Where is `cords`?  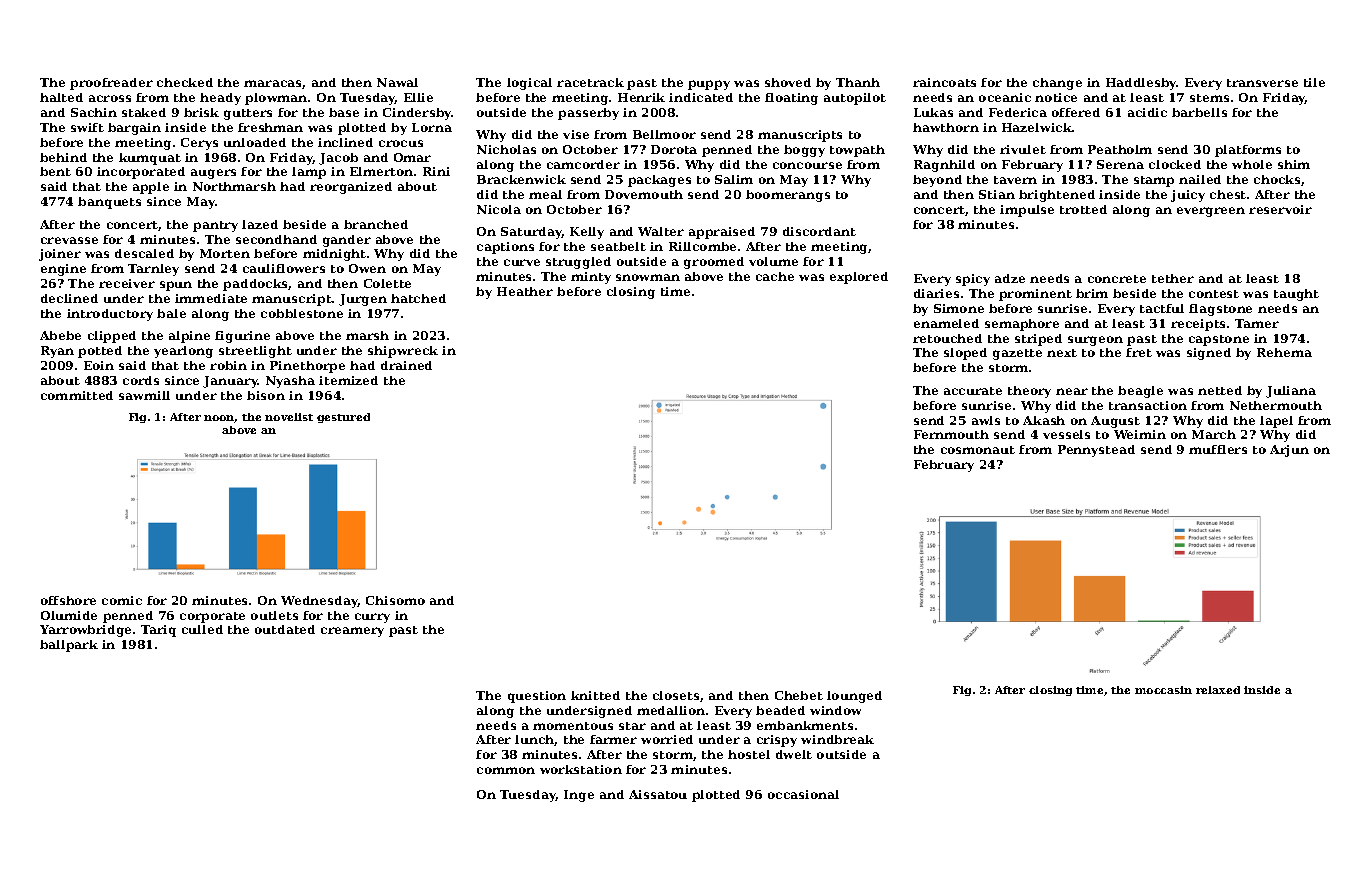
cords is located at coordinates (141, 380).
